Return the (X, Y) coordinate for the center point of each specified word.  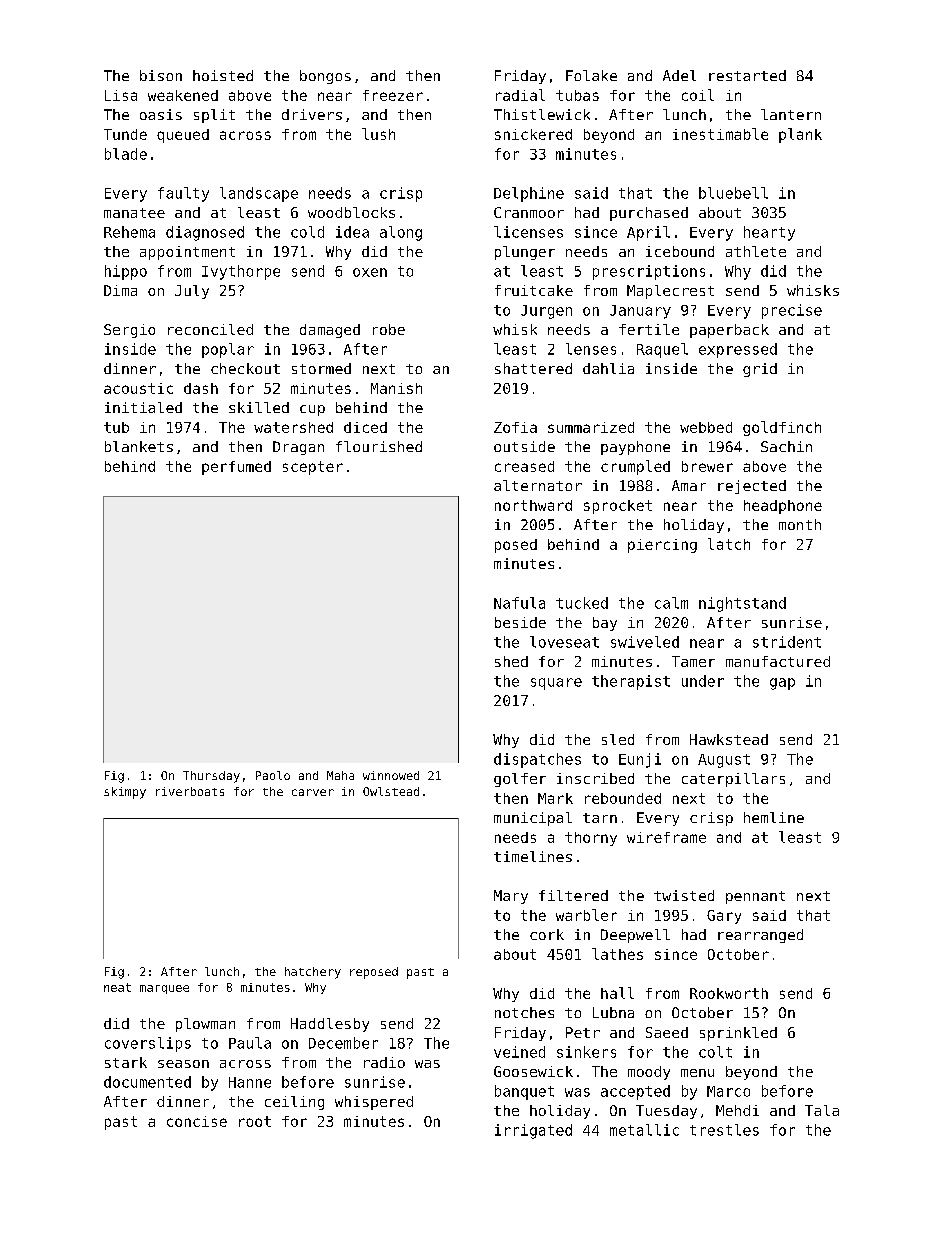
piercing (662, 546)
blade (126, 154)
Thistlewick (542, 114)
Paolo (273, 775)
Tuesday (666, 1112)
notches (524, 1012)
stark (126, 1062)
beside (520, 622)
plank (800, 135)
